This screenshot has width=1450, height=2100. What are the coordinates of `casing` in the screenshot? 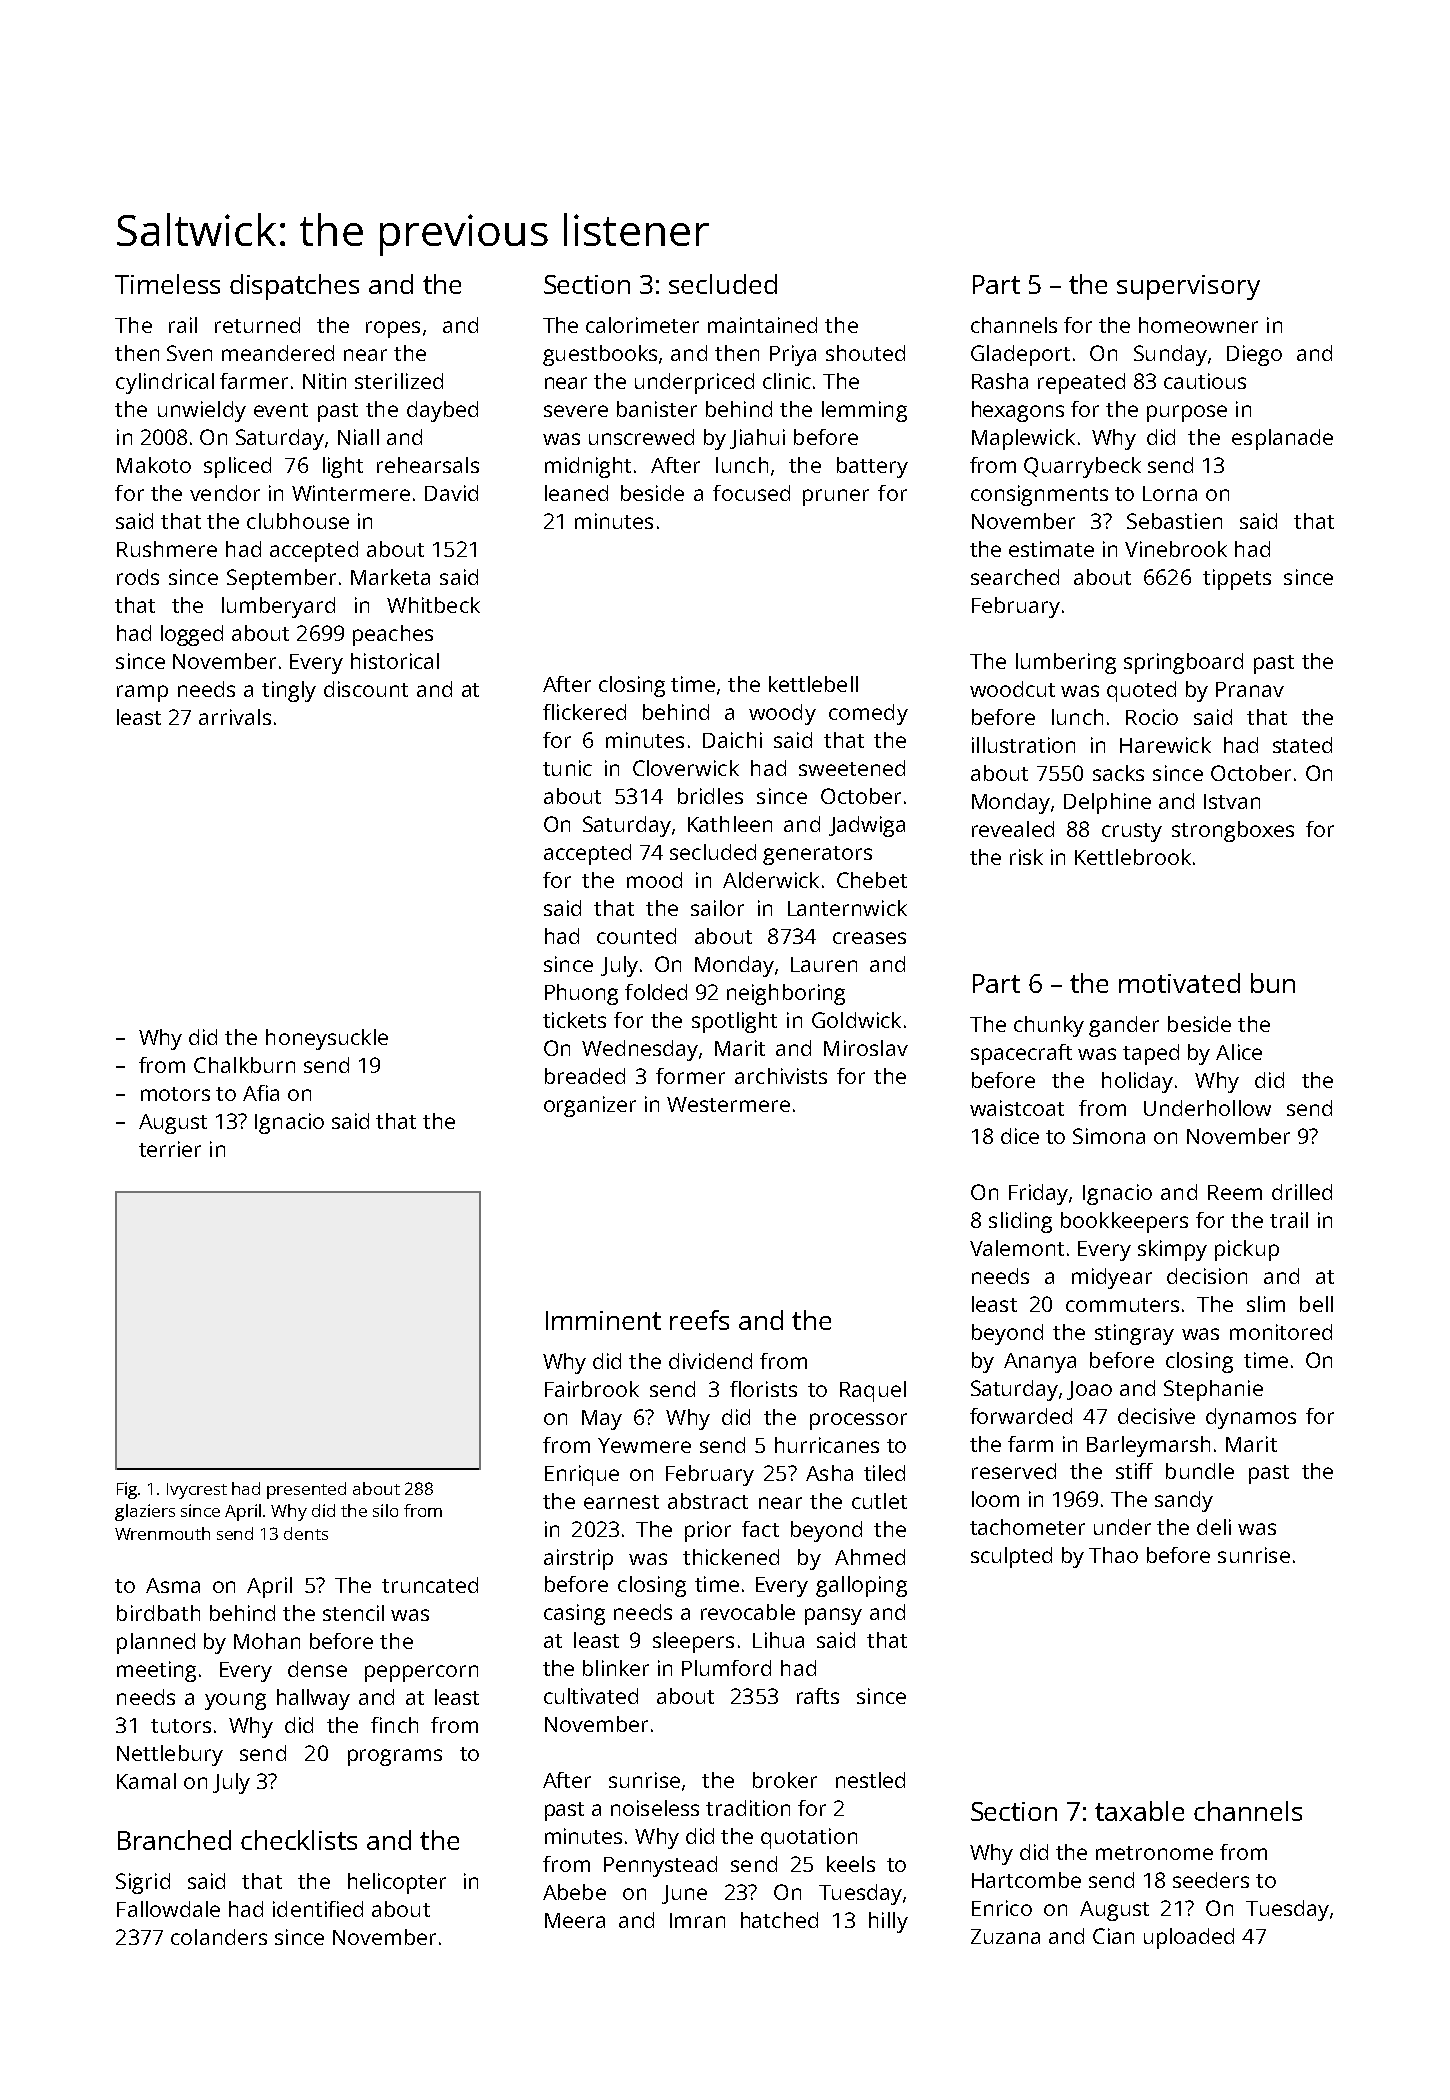 It's located at (574, 1614).
